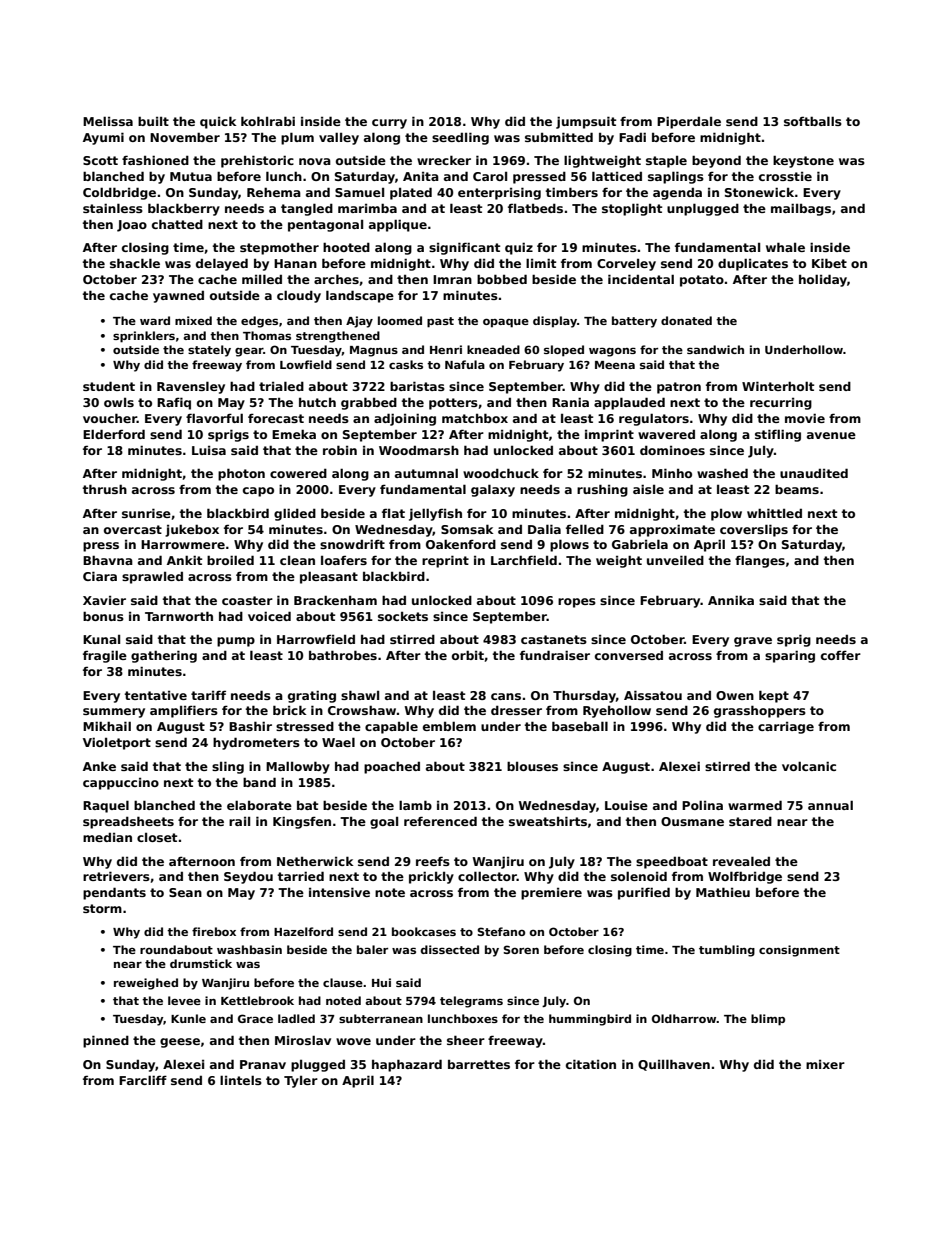 Image resolution: width=952 pixels, height=1233 pixels. What do you see at coordinates (101, 639) in the document?
I see `Kunal` at bounding box center [101, 639].
